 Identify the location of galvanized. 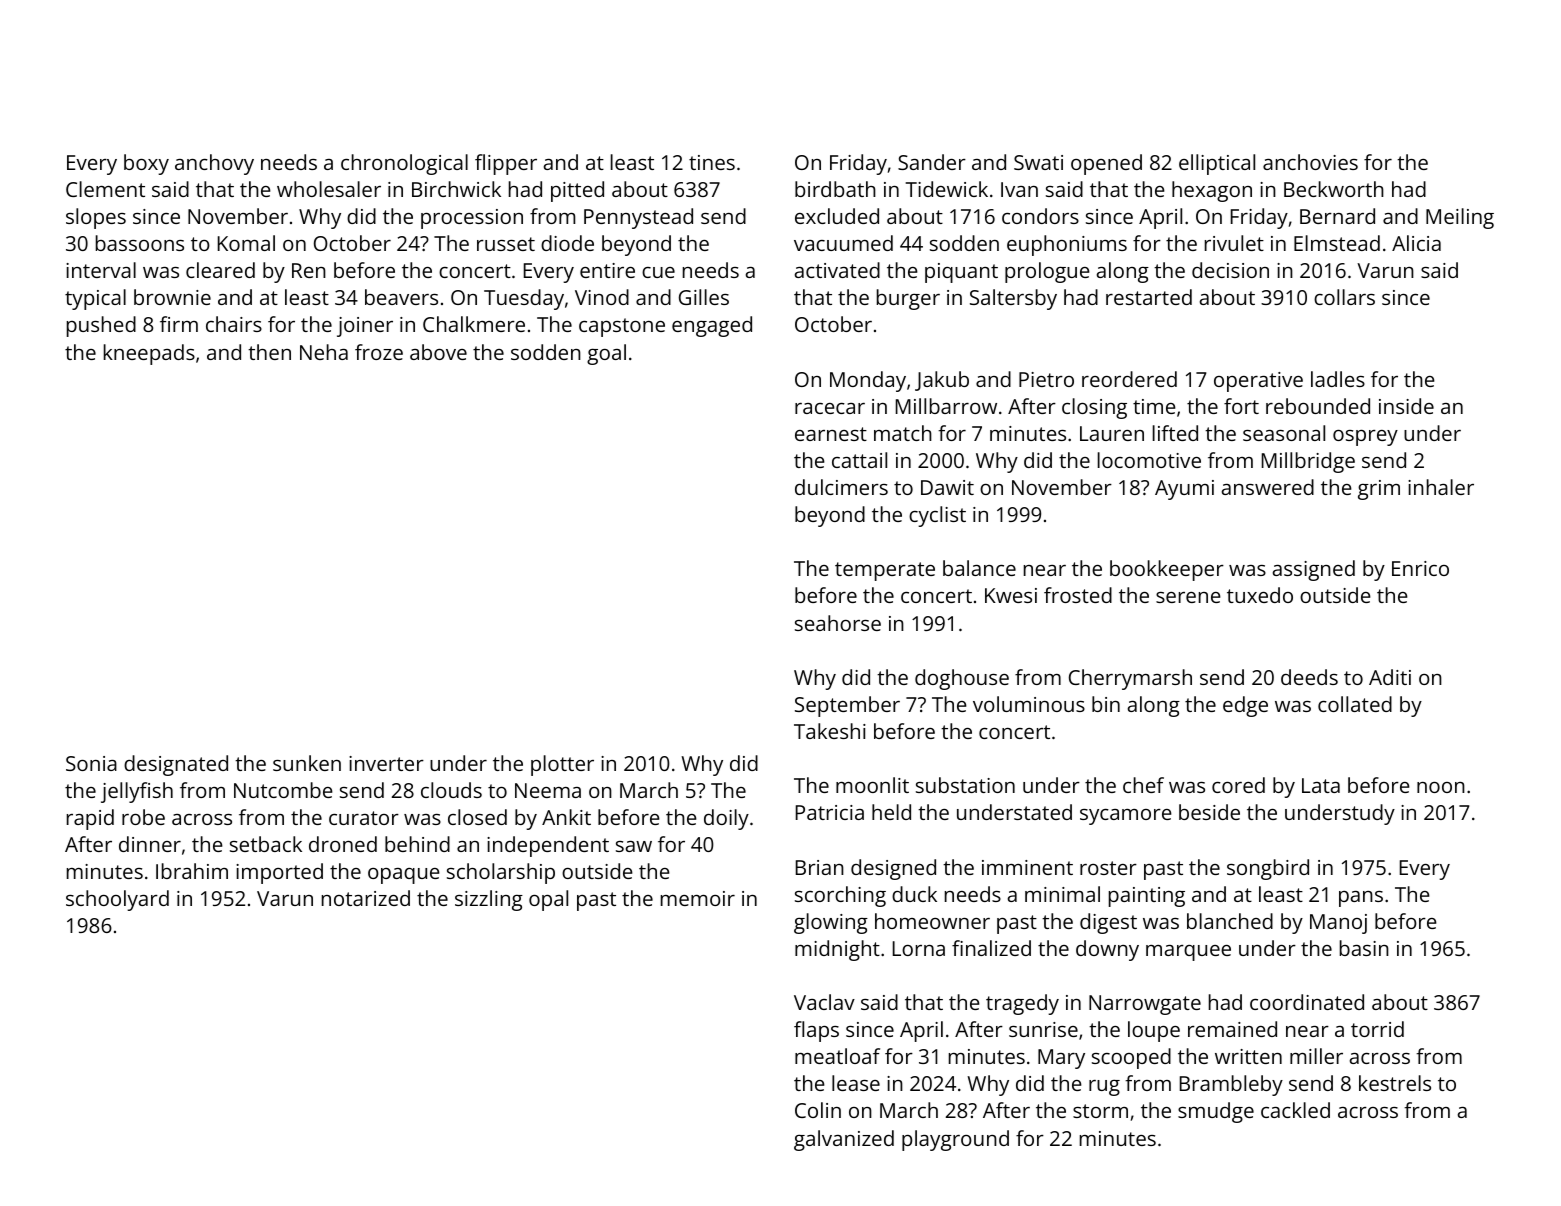
(844, 1140).
